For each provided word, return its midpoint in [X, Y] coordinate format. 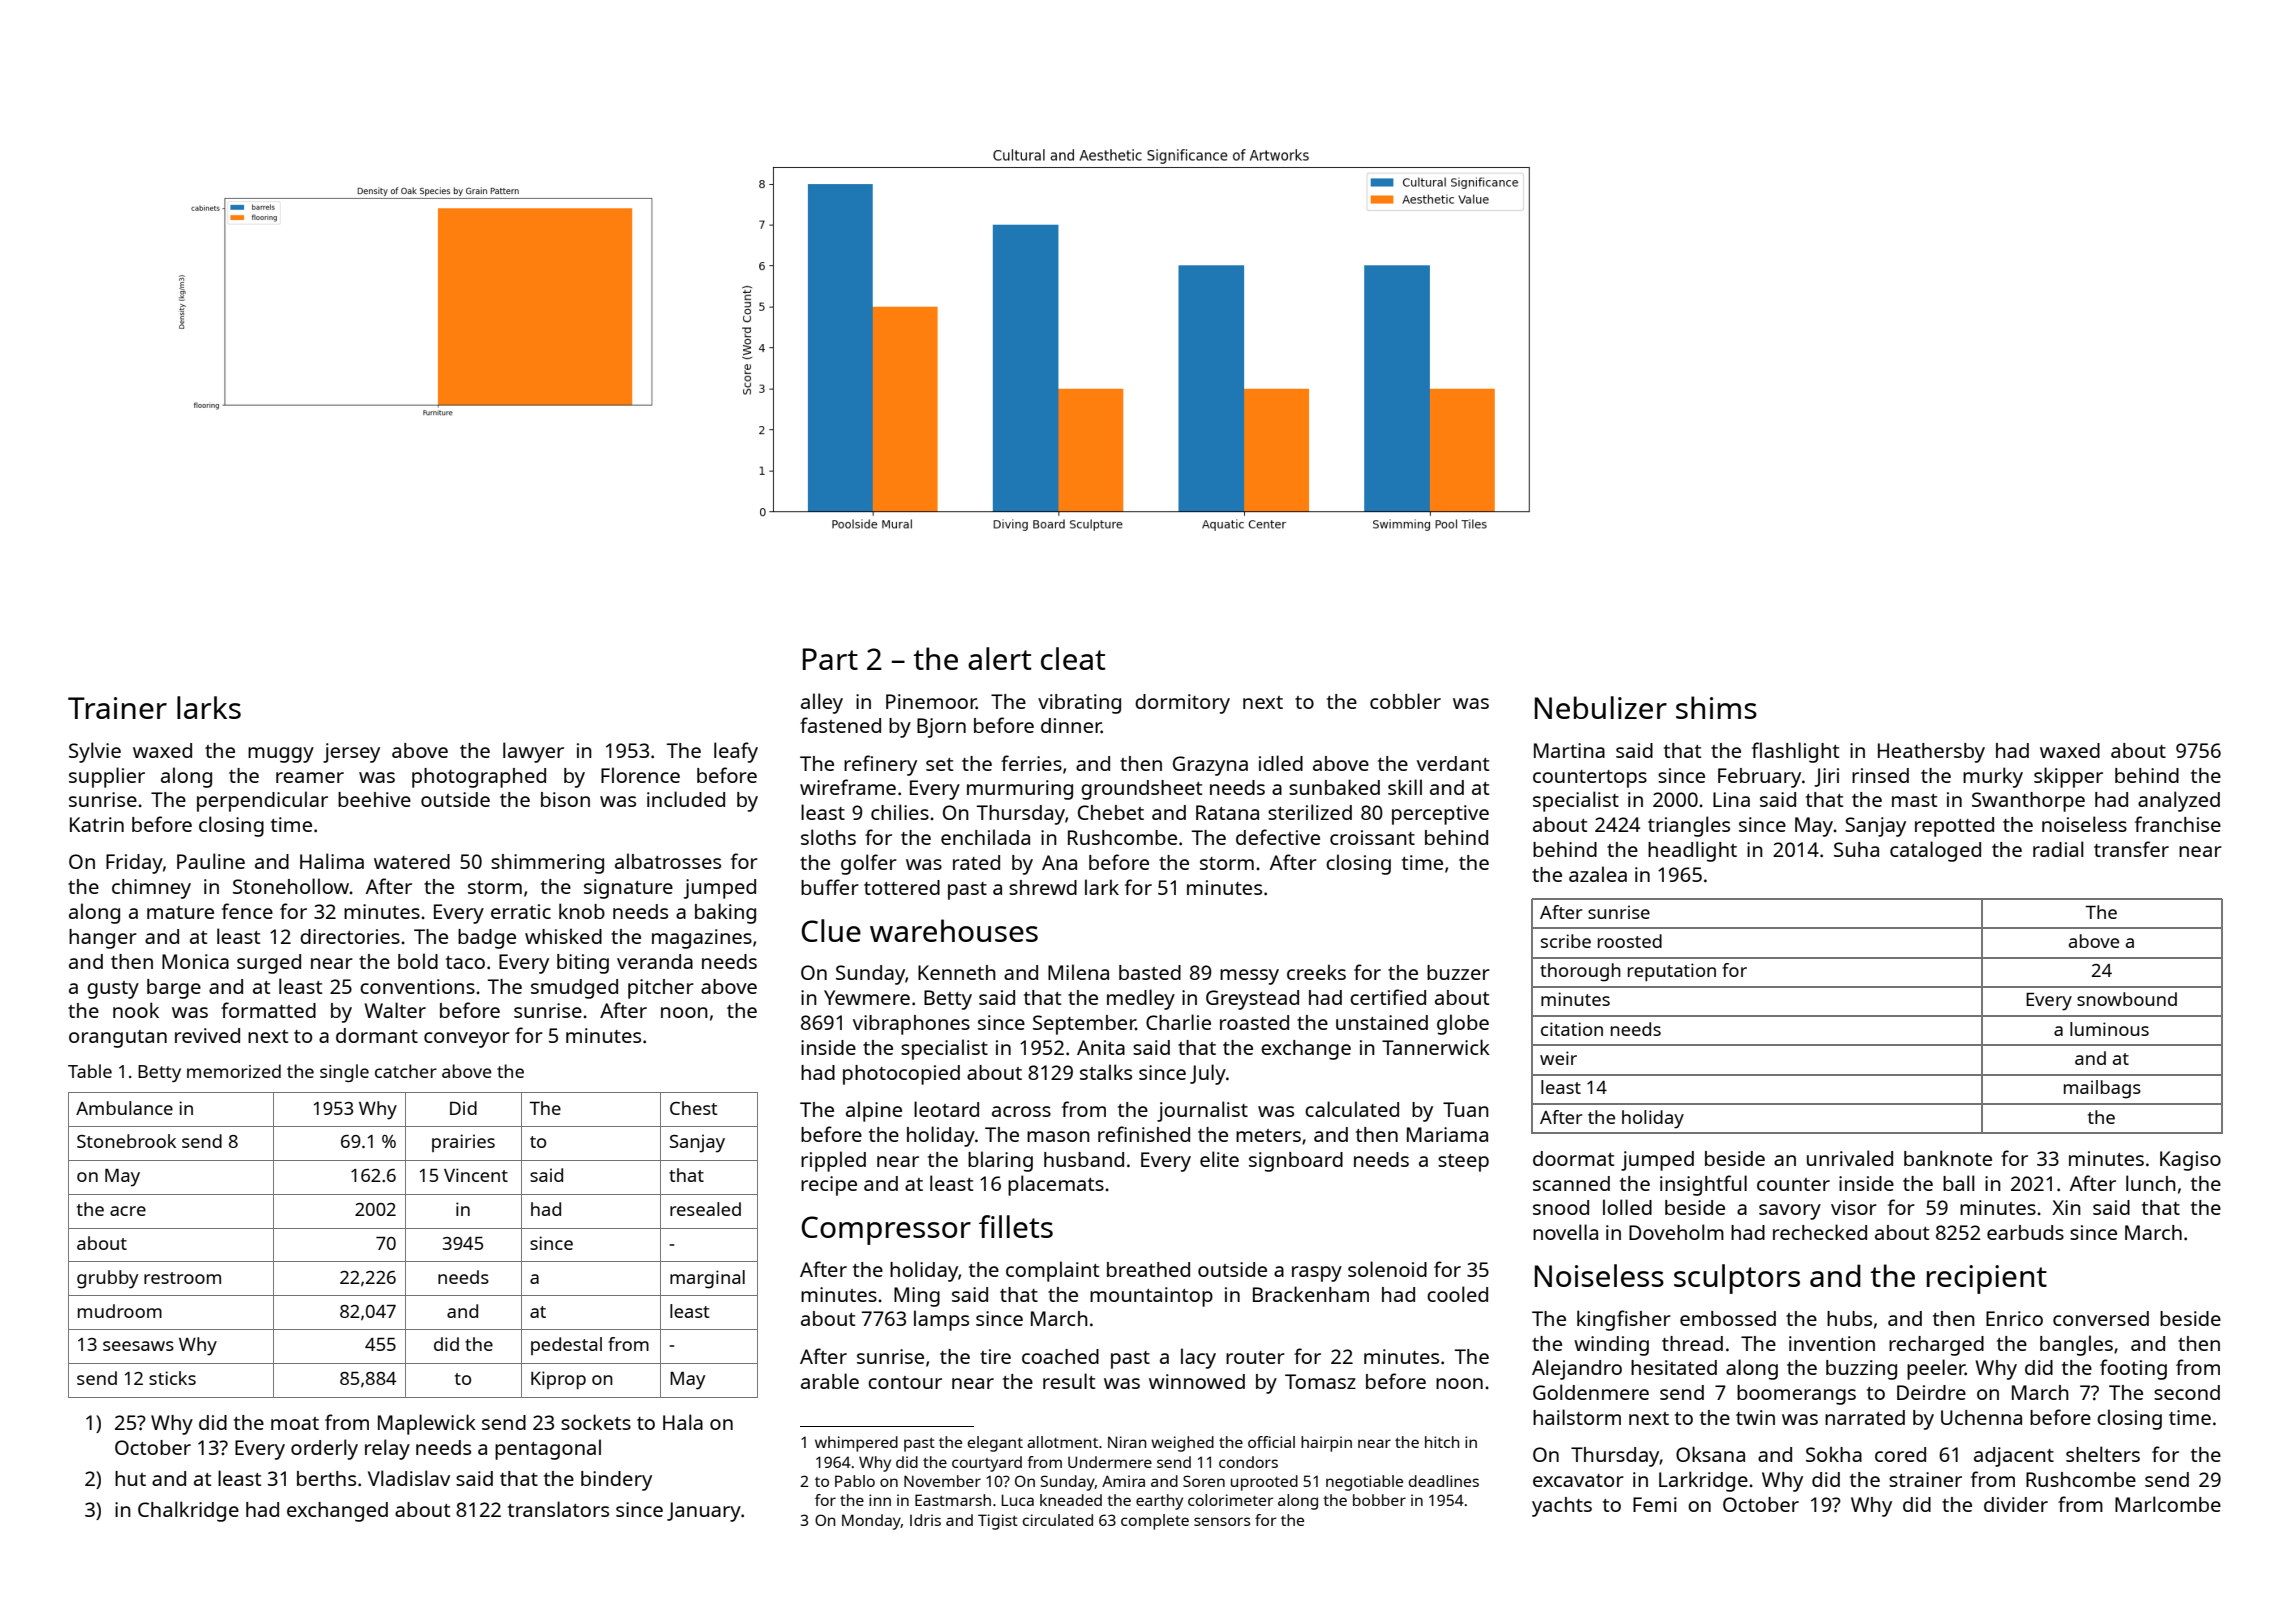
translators [558, 1509]
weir [1558, 1058]
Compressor [886, 1230]
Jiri [1826, 777]
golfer [869, 864]
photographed [479, 778]
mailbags [2102, 1089]
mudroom [120, 1311]
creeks [1316, 972]
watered [412, 861]
